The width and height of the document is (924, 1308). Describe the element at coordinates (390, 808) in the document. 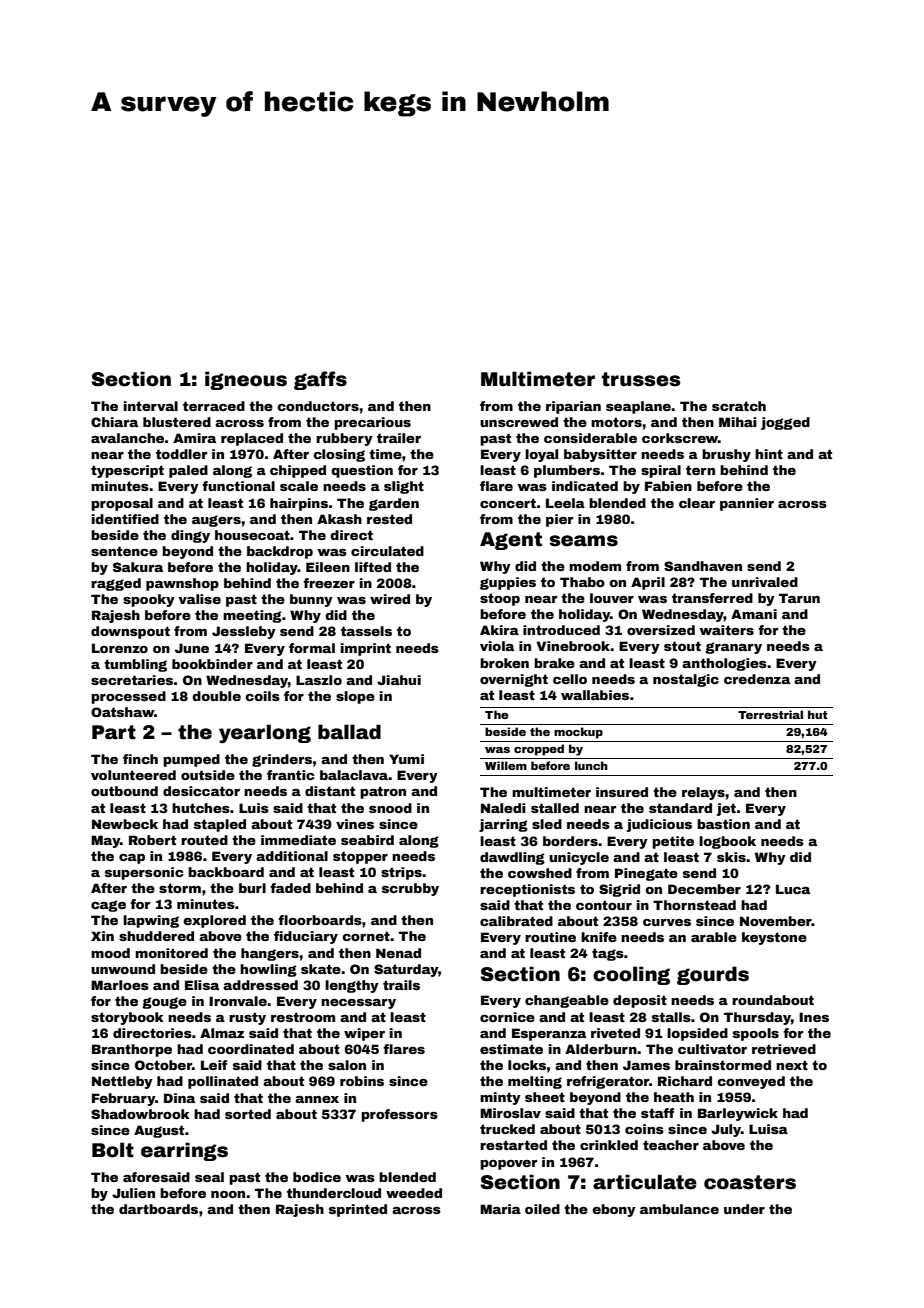

I see `snood` at that location.
